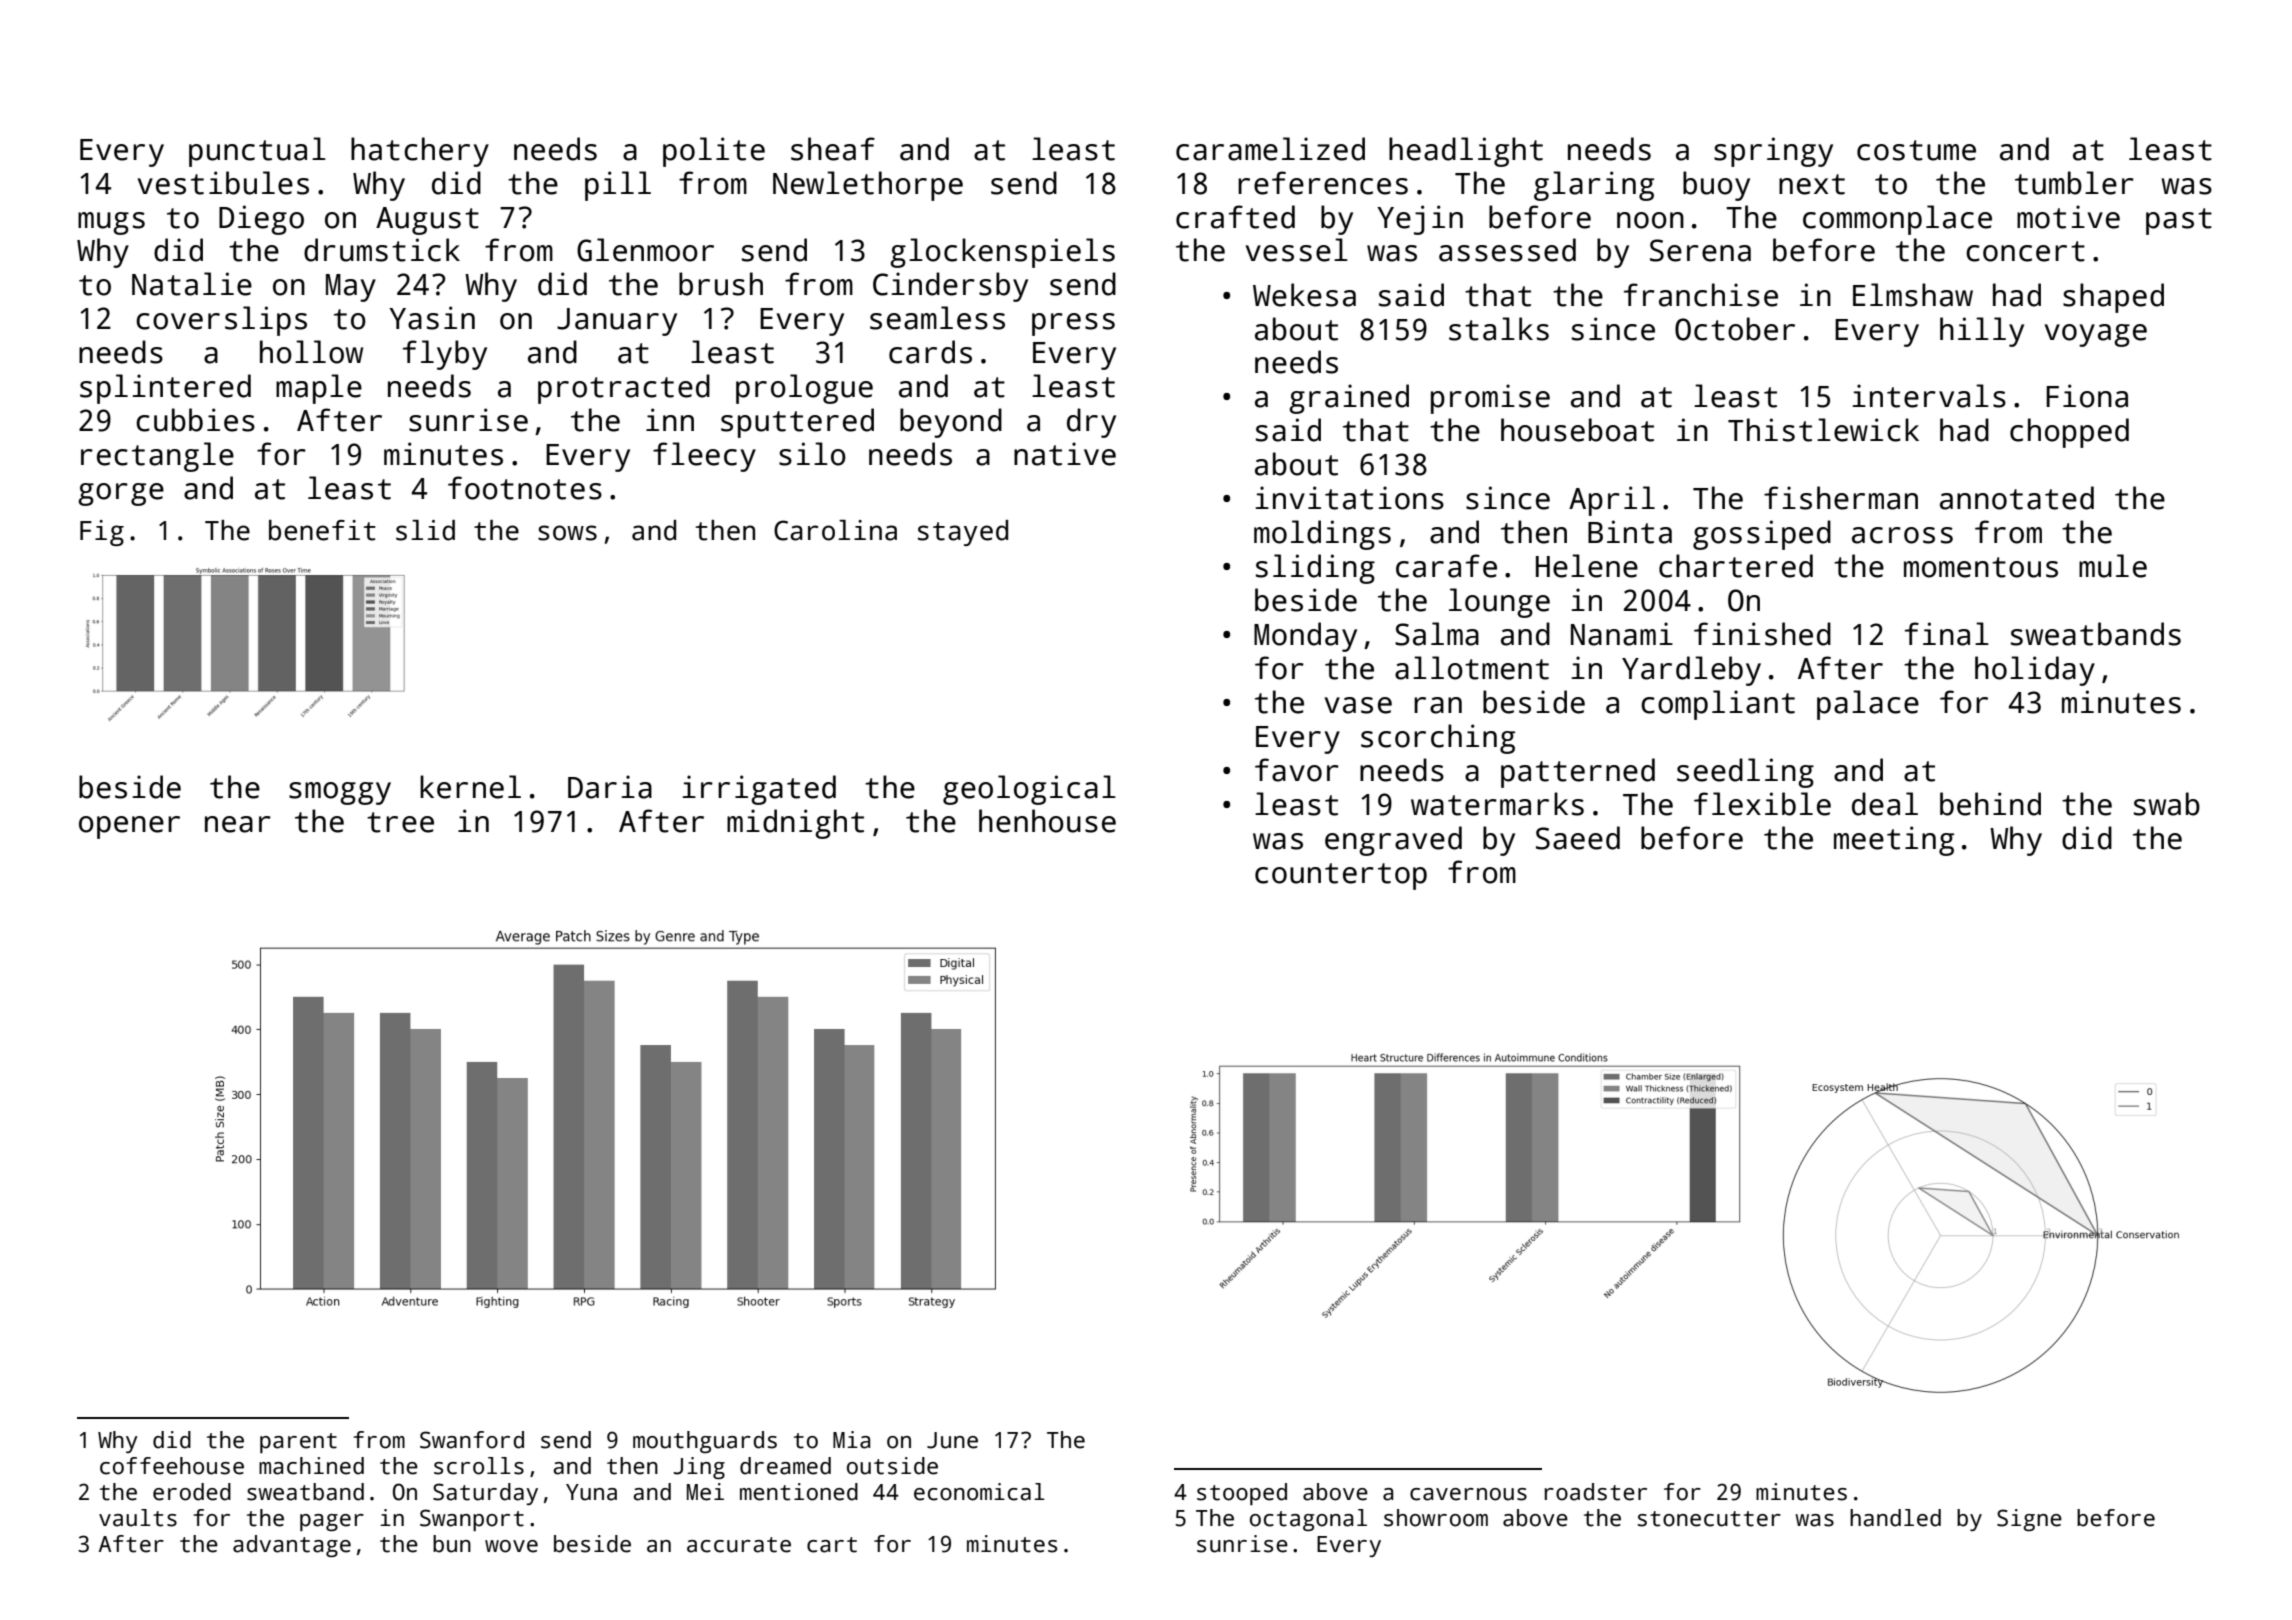 This image has height=1620, width=2292. Describe the element at coordinates (1596, 1492) in the image. I see `roadster` at that location.
